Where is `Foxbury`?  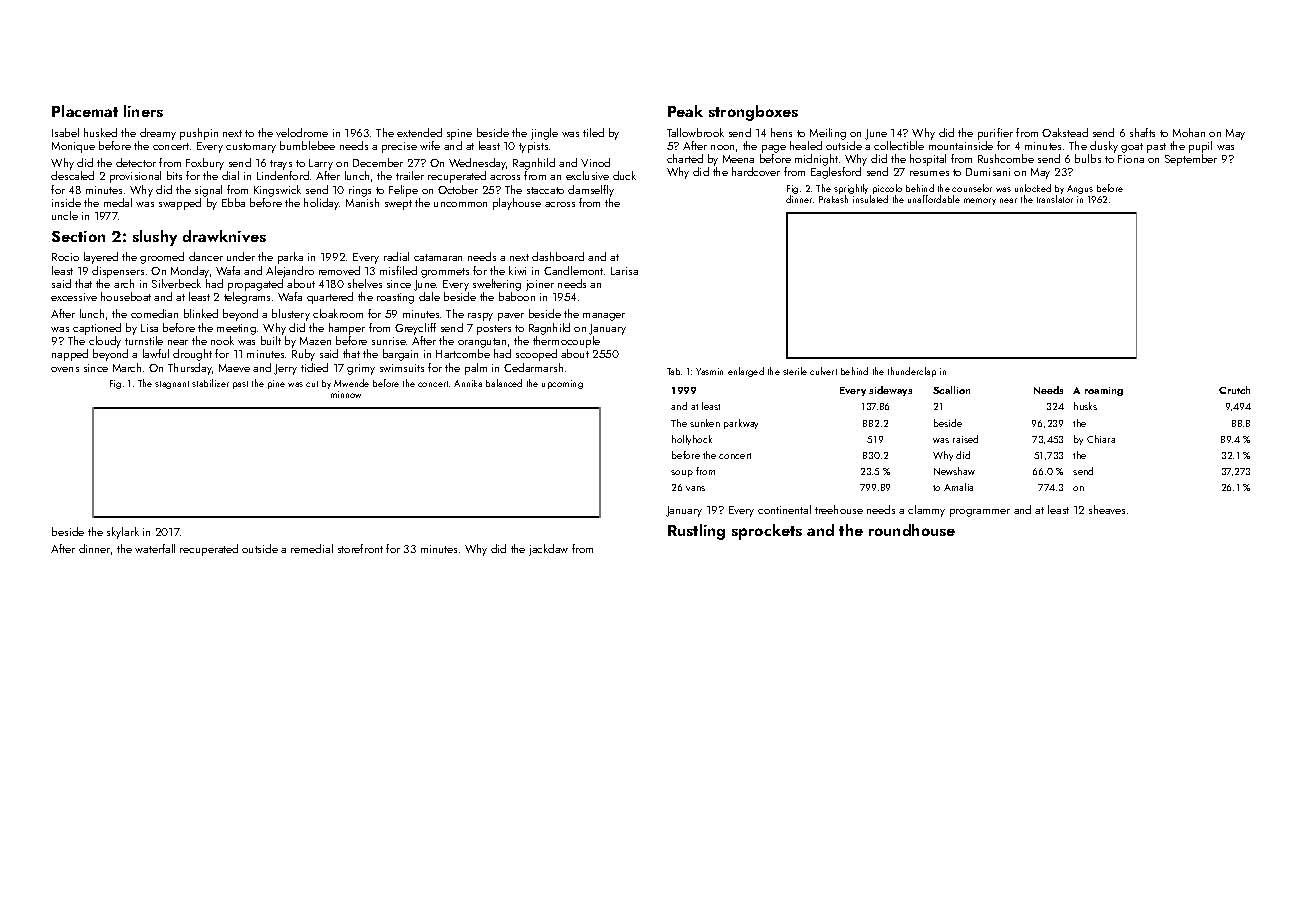 Foxbury is located at coordinates (205, 164).
